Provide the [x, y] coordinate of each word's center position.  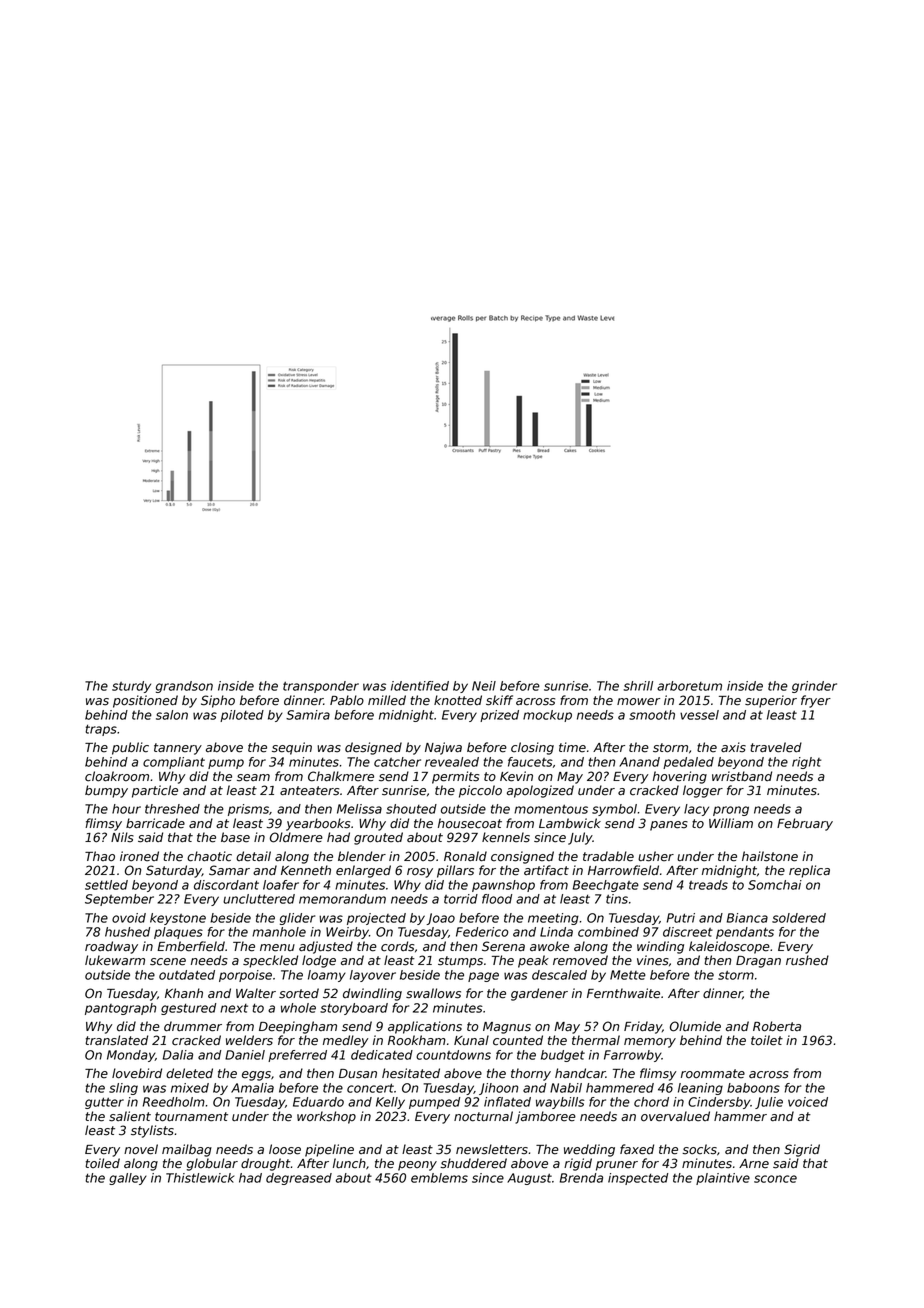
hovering [680, 777]
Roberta [777, 1026]
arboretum [689, 686]
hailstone [770, 856]
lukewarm [115, 960]
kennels [506, 837]
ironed [139, 856]
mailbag [187, 1150]
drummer [193, 1026]
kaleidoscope [729, 947]
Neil [484, 686]
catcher [397, 762]
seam [253, 778]
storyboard [354, 1009]
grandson [184, 687]
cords [397, 946]
